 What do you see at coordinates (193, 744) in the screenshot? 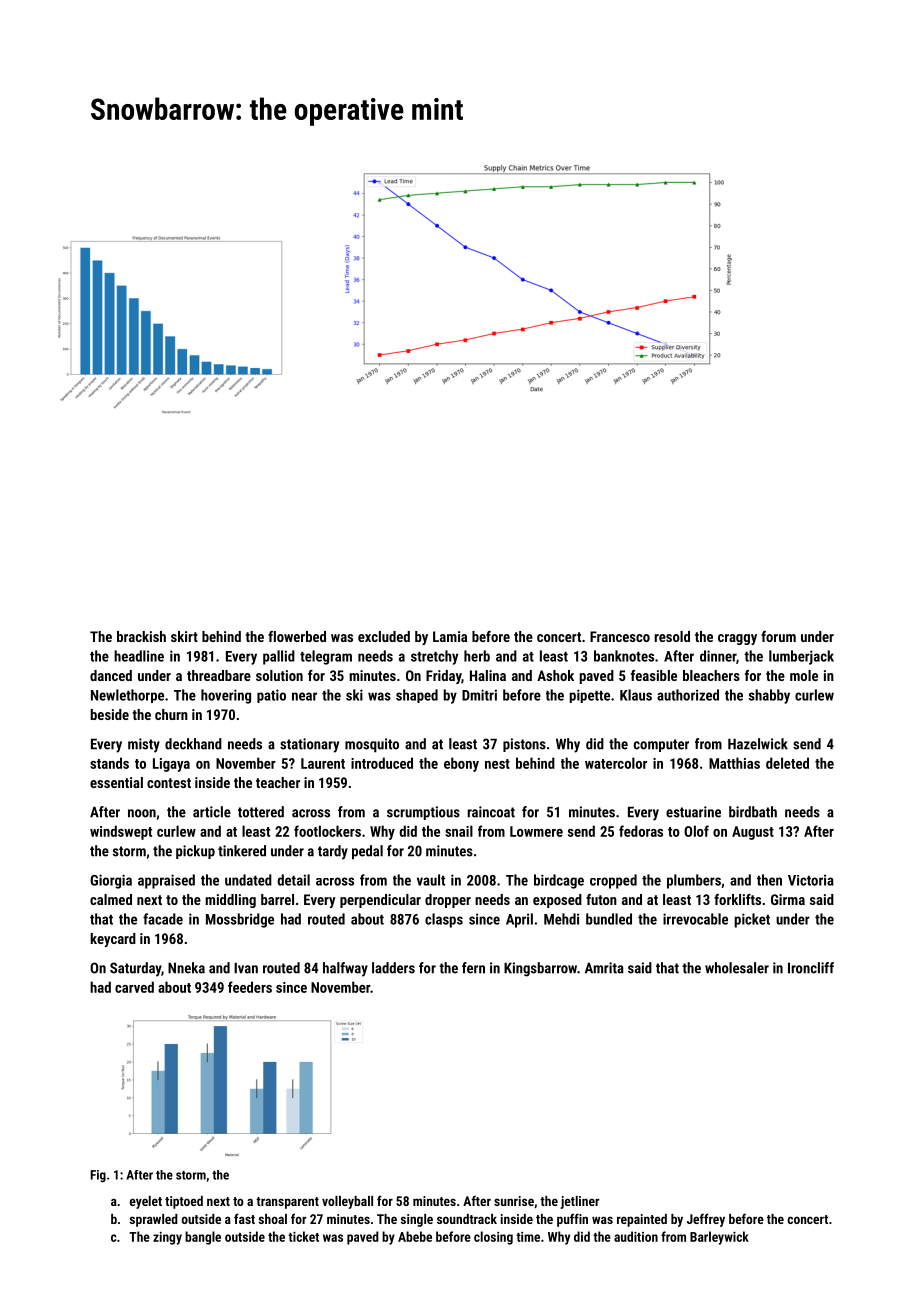
I see `deckhand` at bounding box center [193, 744].
